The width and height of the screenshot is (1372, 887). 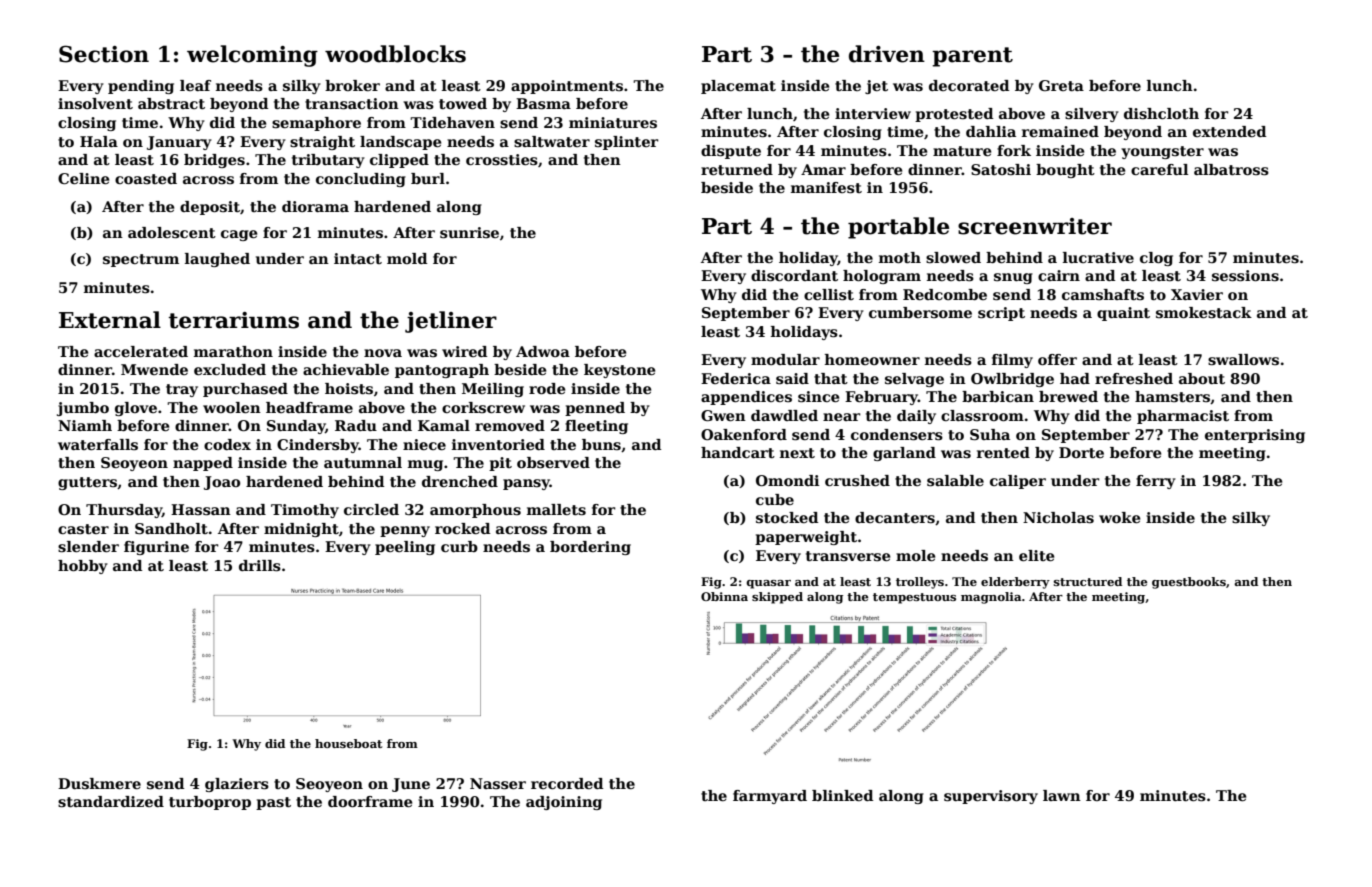 What do you see at coordinates (1156, 482) in the screenshot?
I see `ferry` at bounding box center [1156, 482].
